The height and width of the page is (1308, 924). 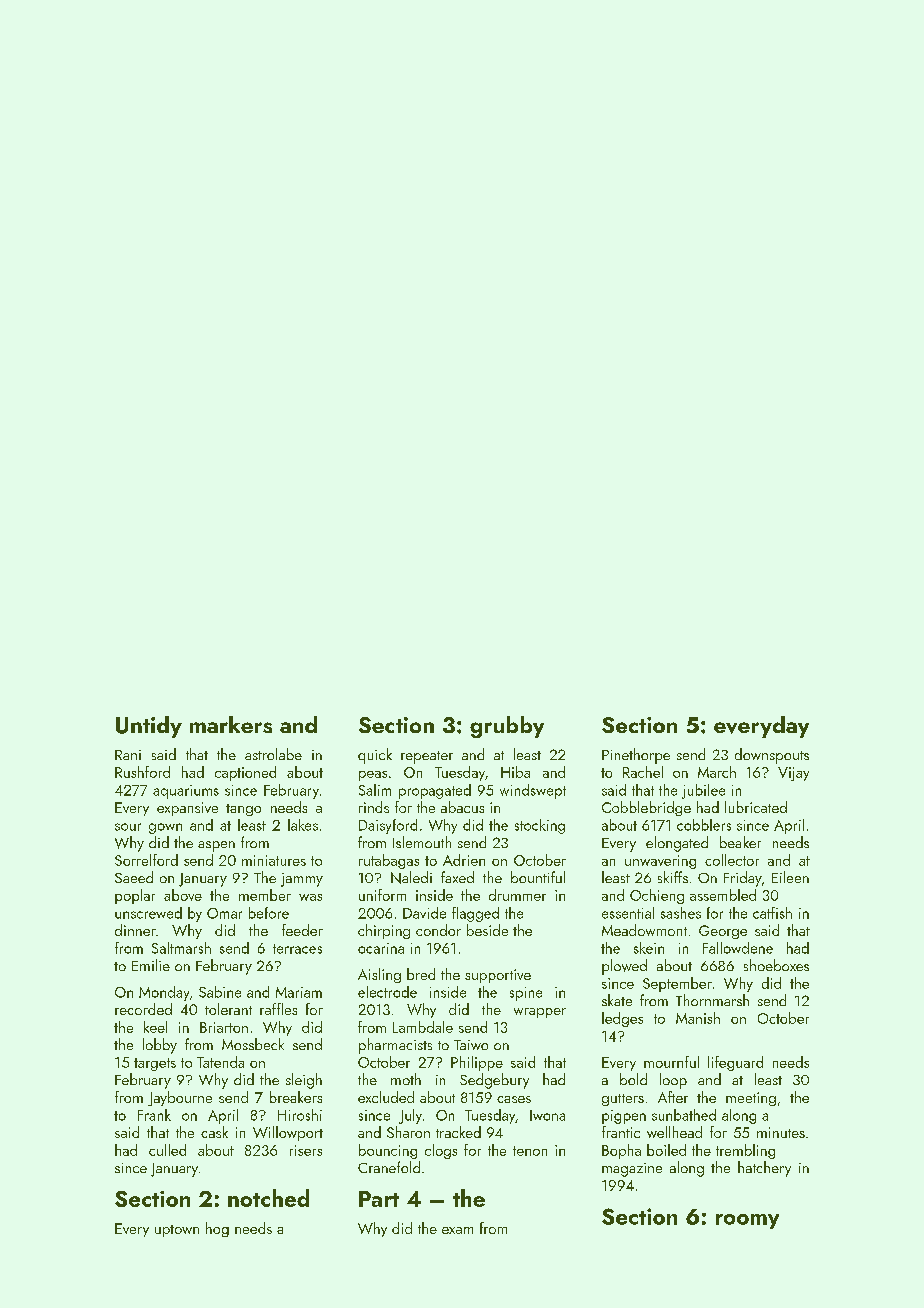 I want to click on captioned, so click(x=245, y=773).
